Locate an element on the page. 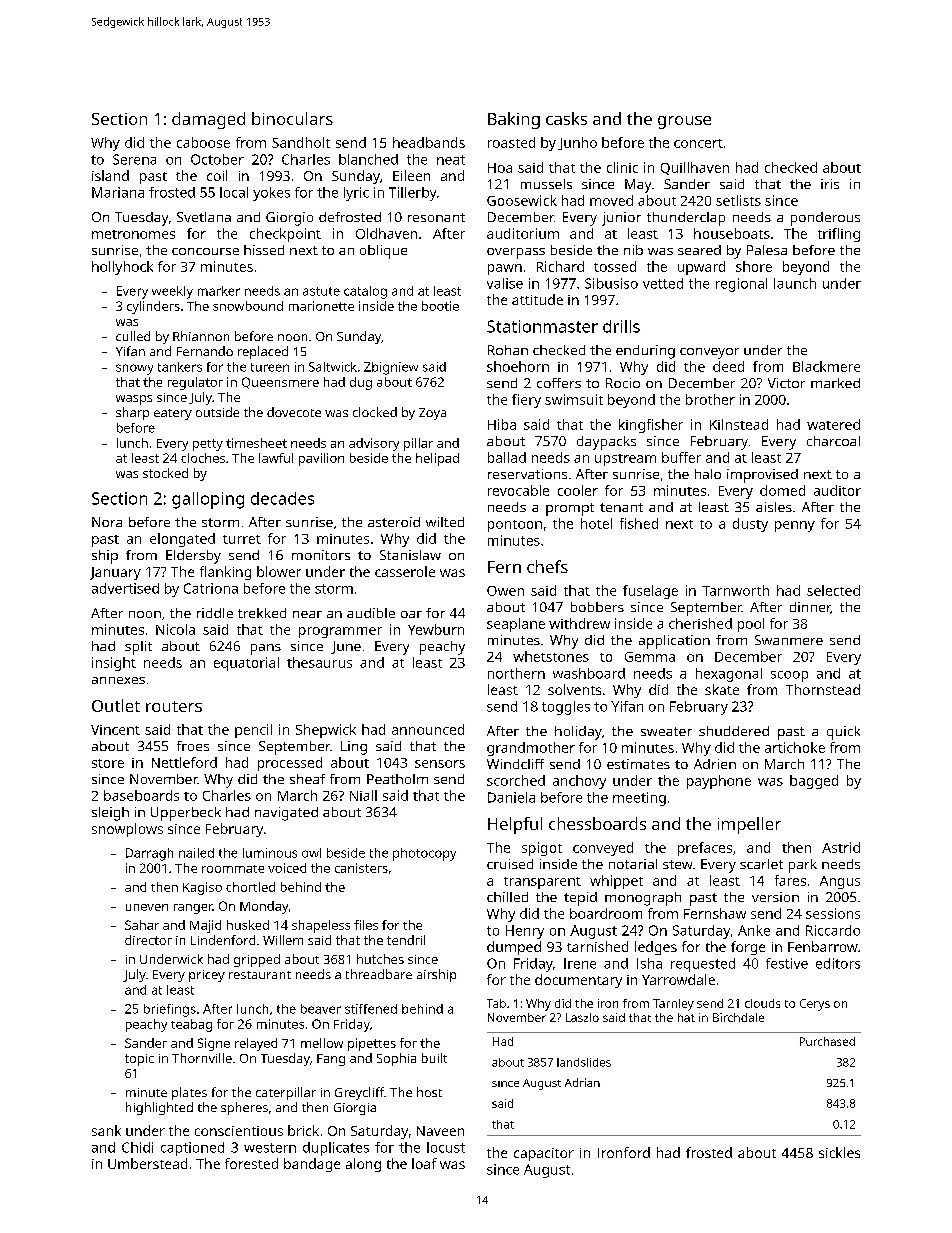 The width and height of the page is (952, 1233). transparent is located at coordinates (542, 883).
